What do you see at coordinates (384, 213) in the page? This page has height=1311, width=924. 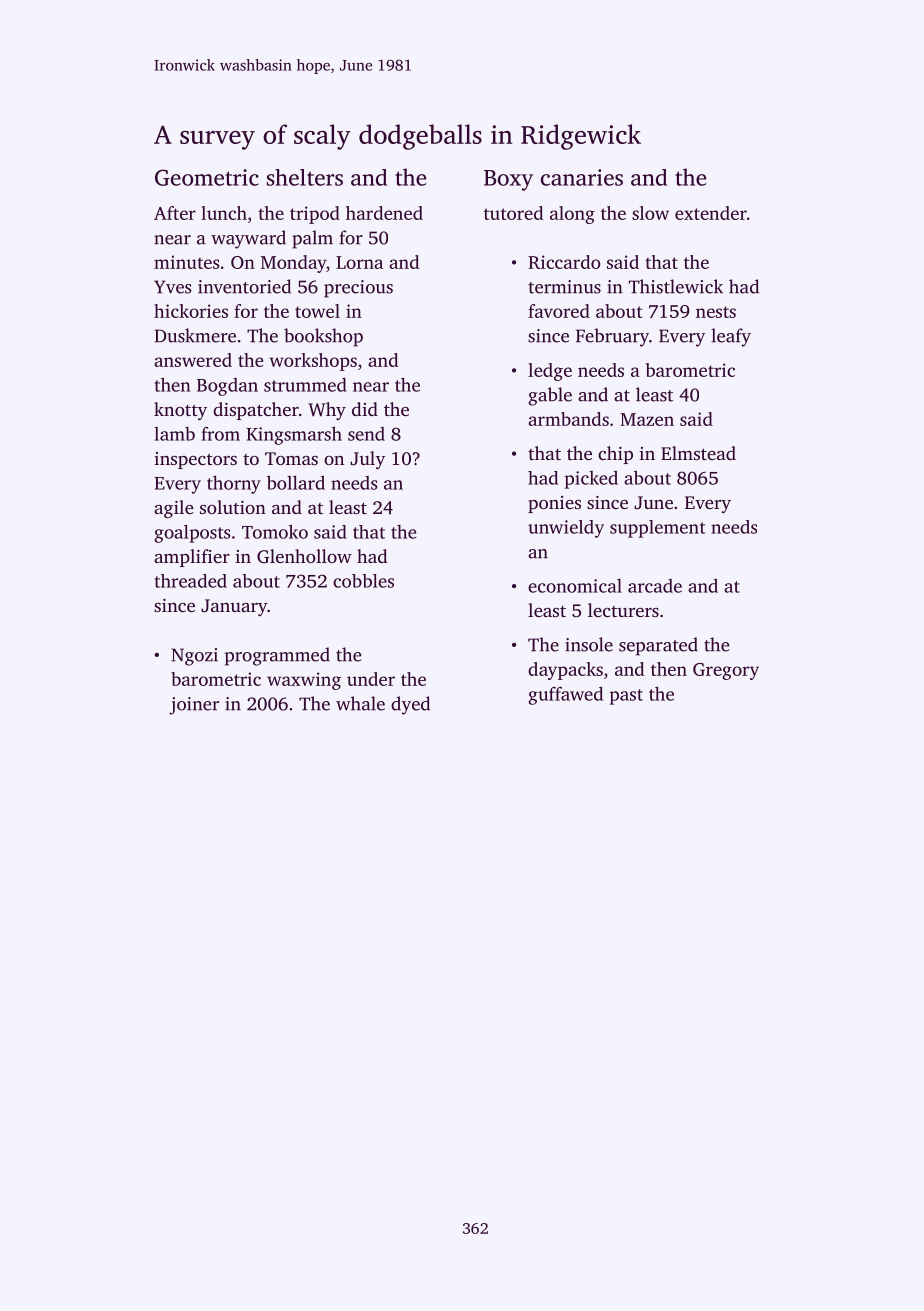 I see `hardened` at bounding box center [384, 213].
